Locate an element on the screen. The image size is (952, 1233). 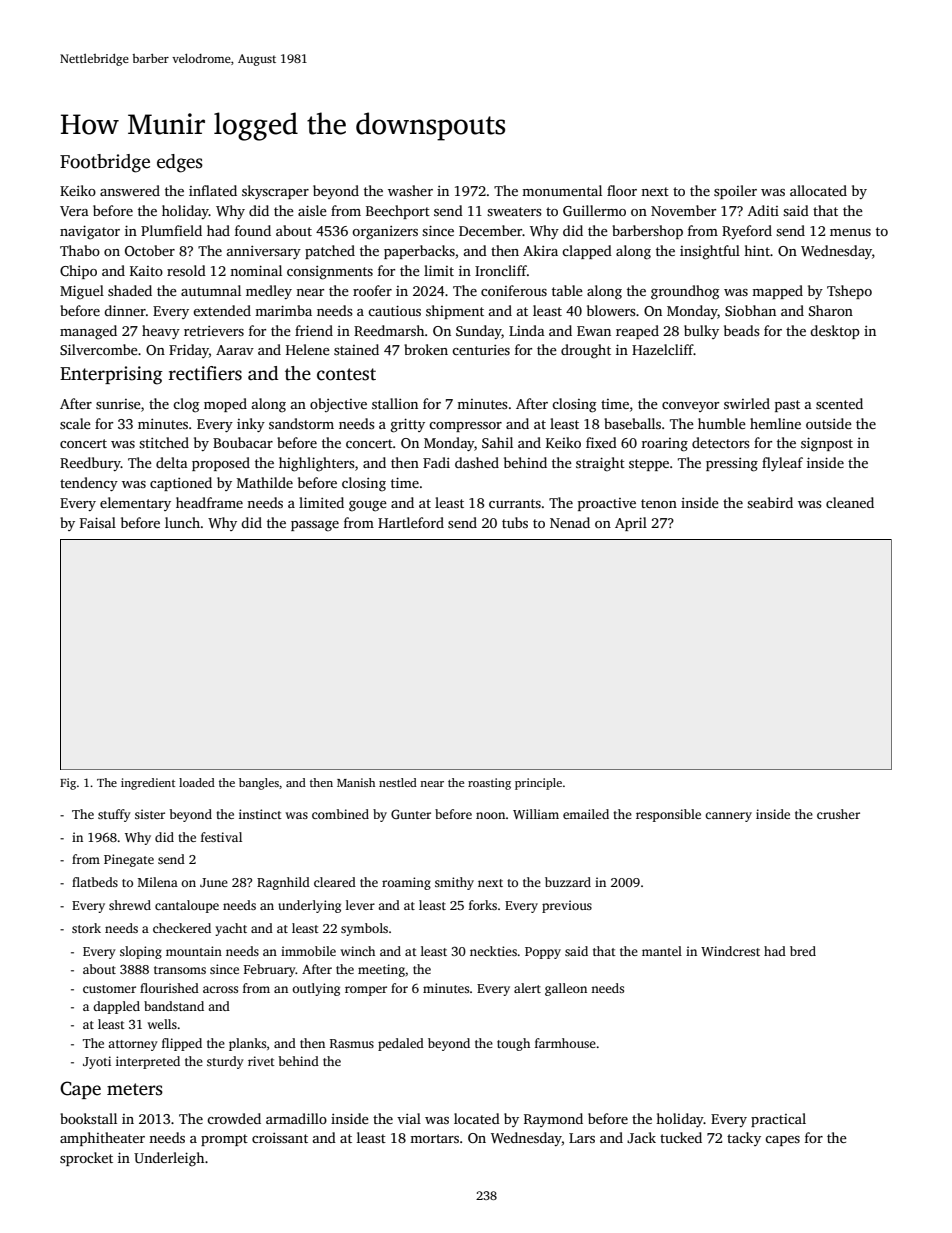
sprocket is located at coordinates (86, 1159).
